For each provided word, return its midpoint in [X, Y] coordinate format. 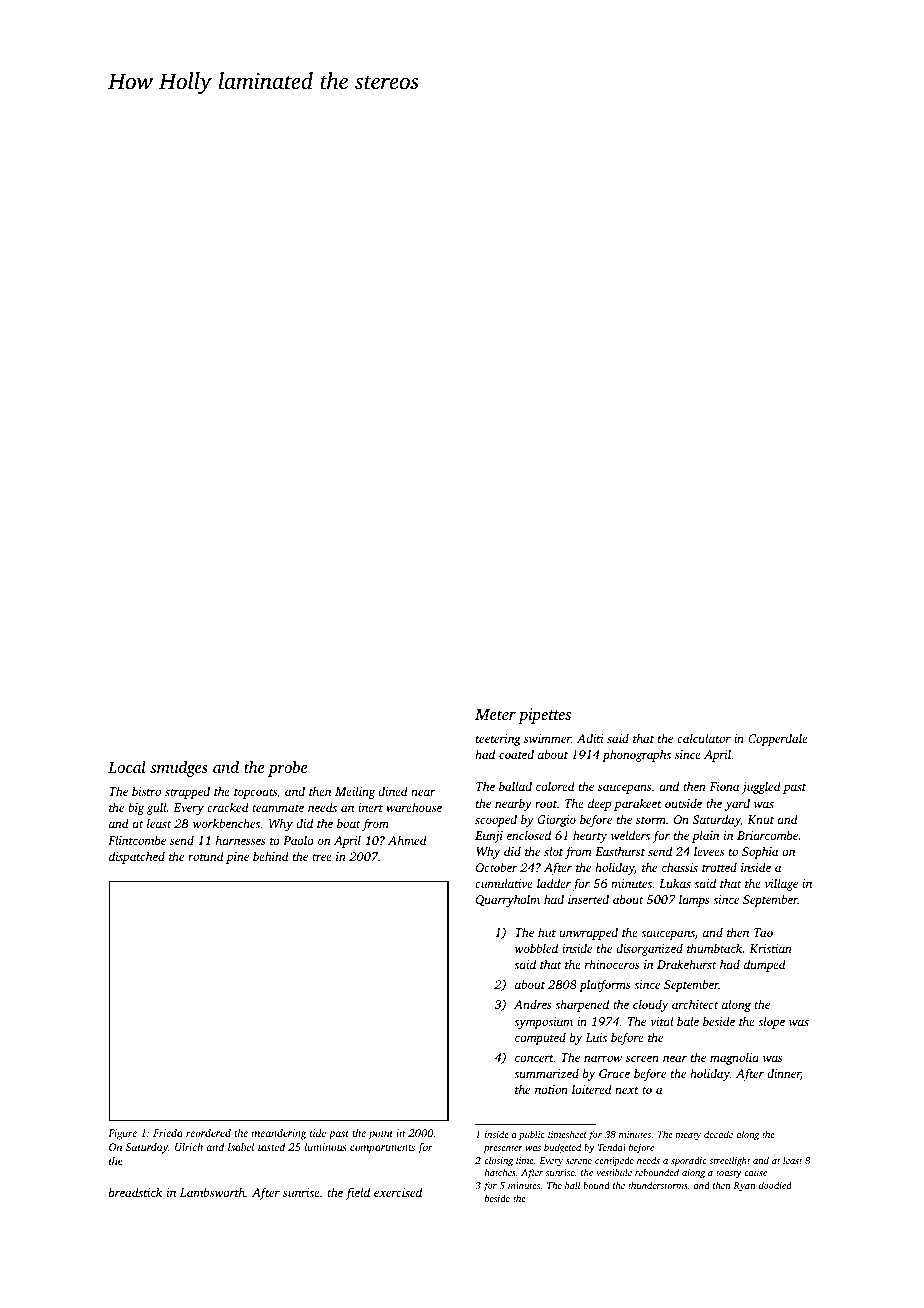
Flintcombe [137, 840]
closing [499, 1161]
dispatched [137, 857]
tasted [271, 1146]
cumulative [504, 883]
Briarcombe [767, 835]
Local [127, 767]
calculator [704, 738]
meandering [279, 1134]
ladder [554, 883]
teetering [498, 740]
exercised [398, 1192]
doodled [775, 1185]
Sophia [760, 852]
